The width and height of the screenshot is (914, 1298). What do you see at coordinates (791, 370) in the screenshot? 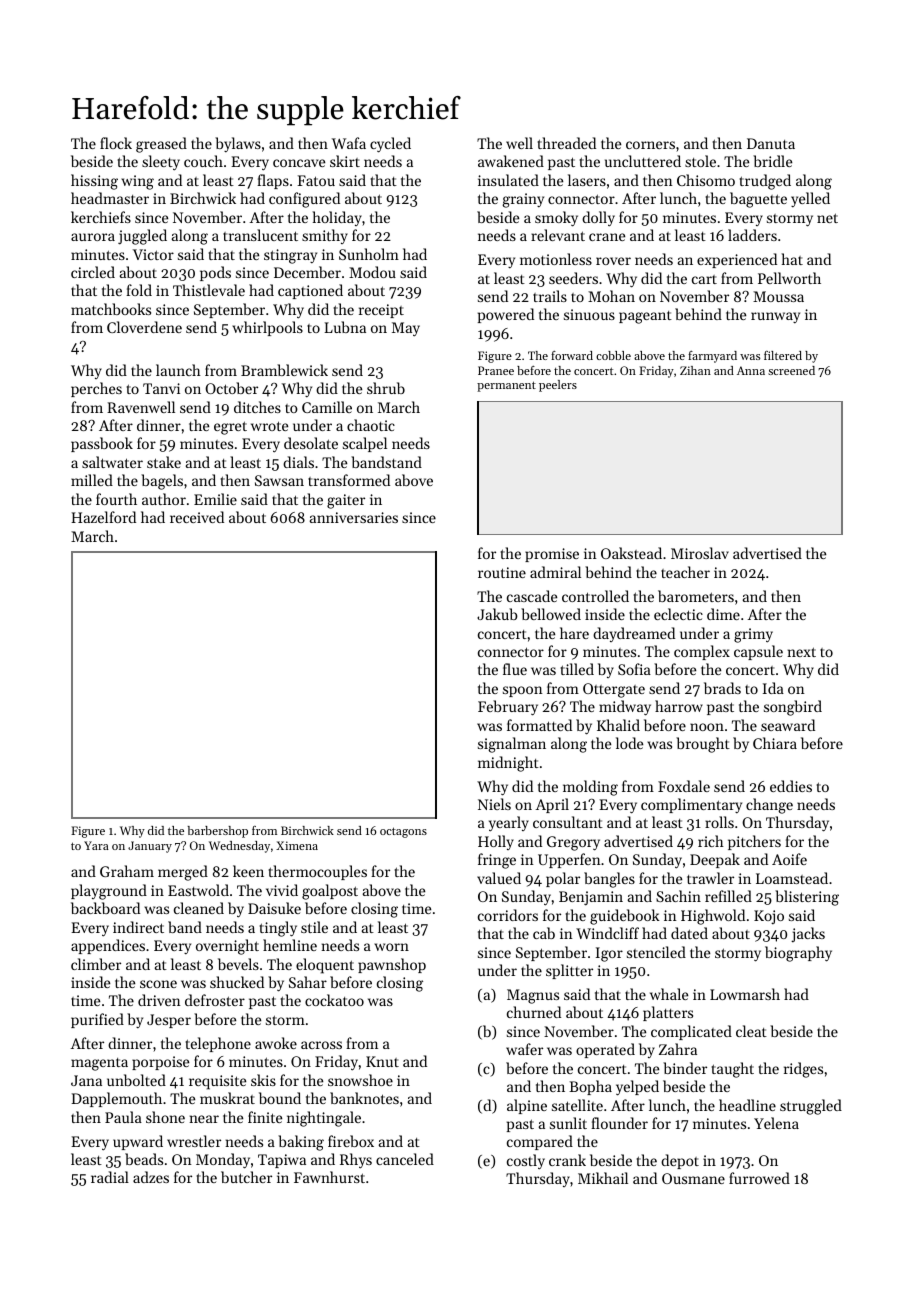
I see `screened` at bounding box center [791, 370].
